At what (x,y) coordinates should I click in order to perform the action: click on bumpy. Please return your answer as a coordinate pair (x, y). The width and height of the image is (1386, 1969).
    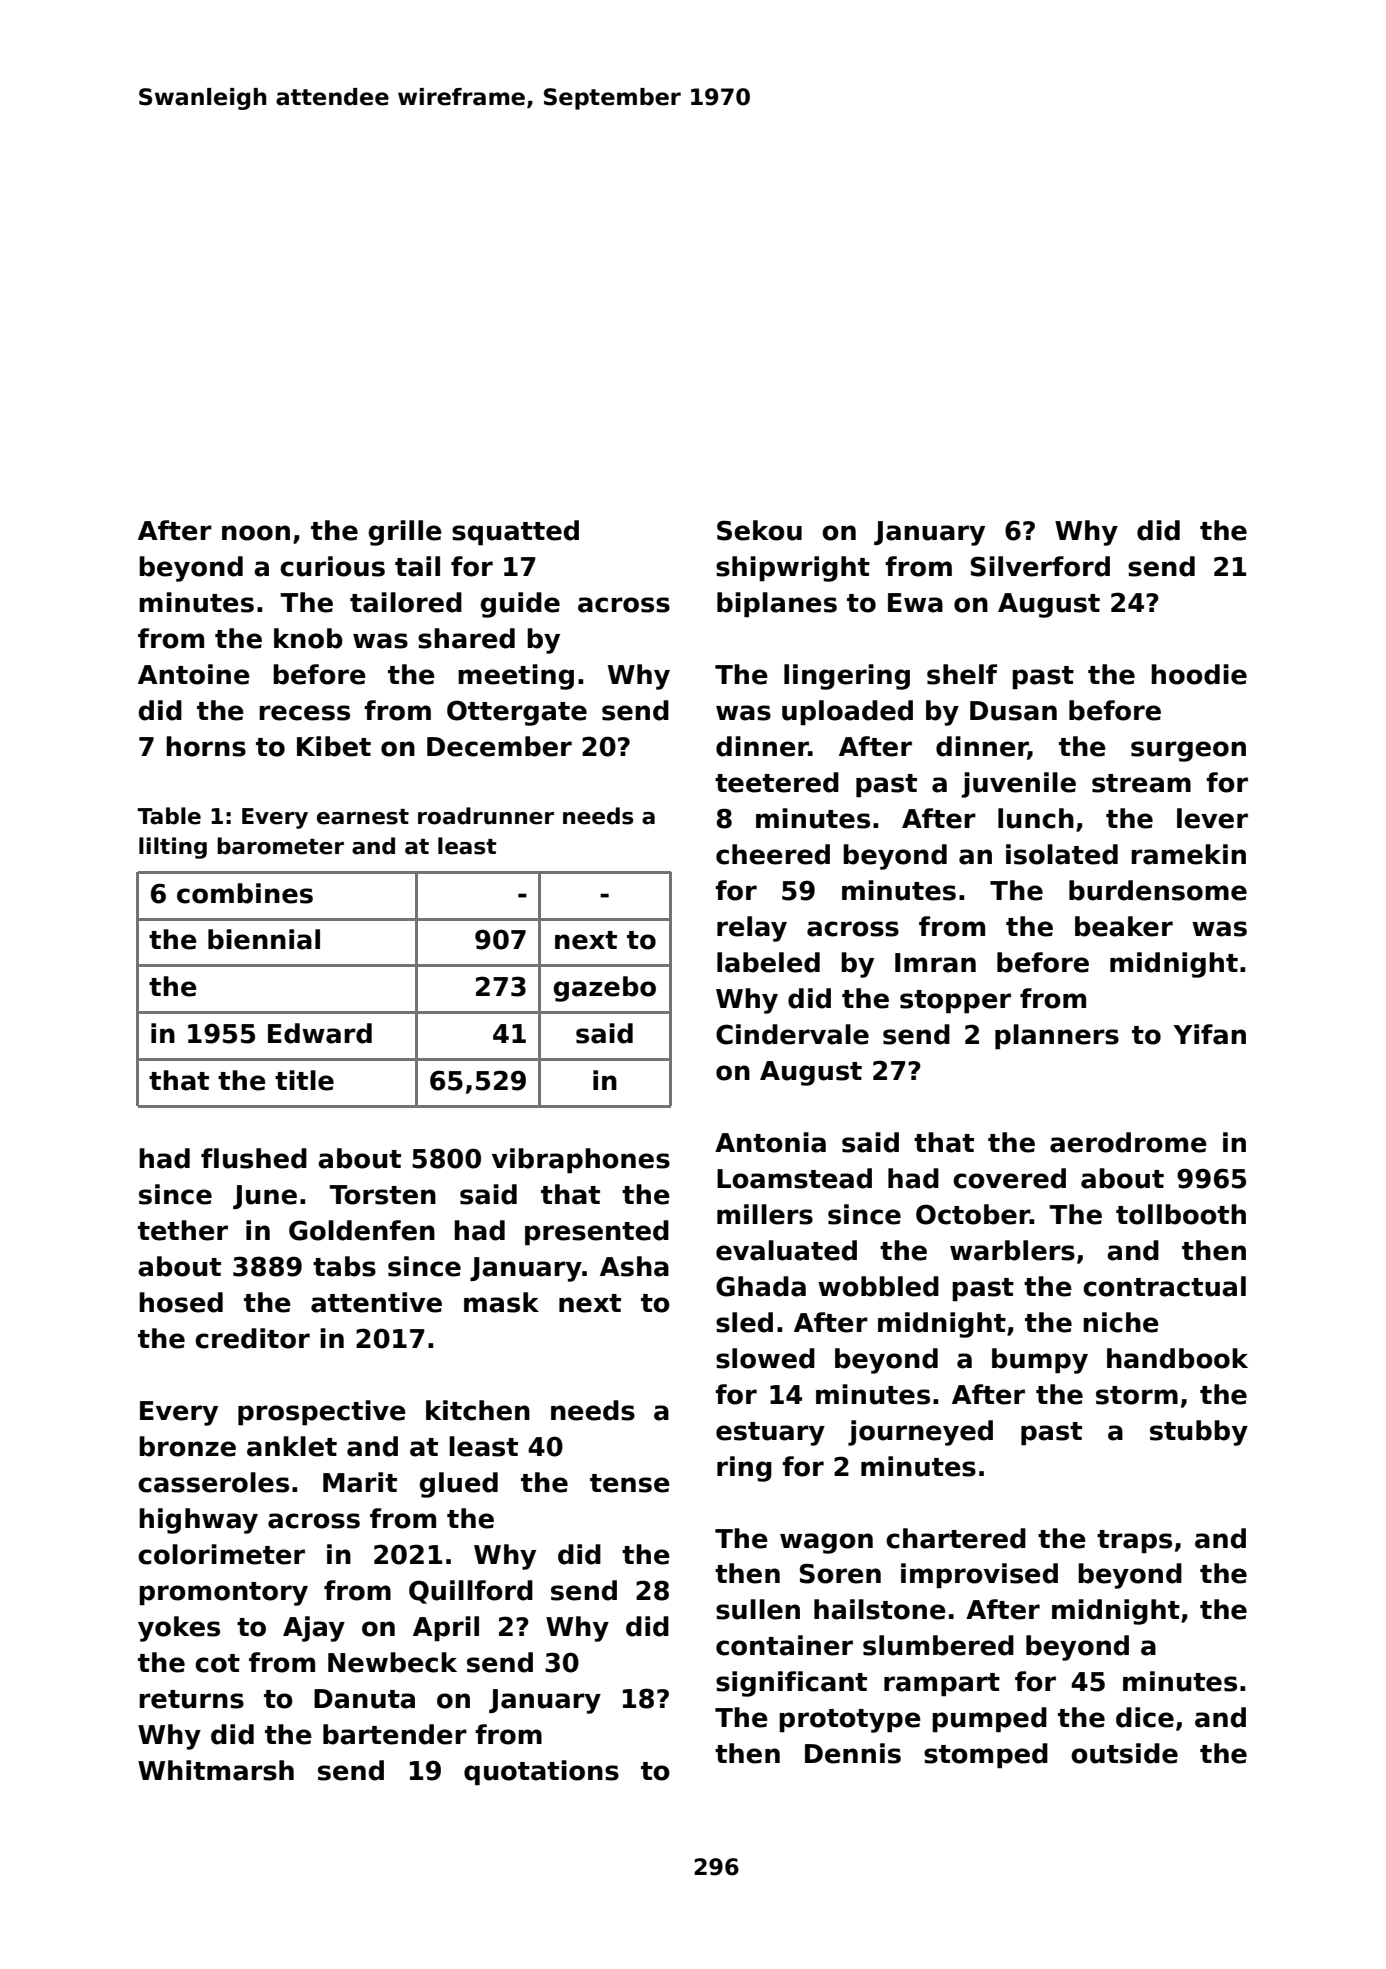
    Looking at the image, I should click on (1040, 1361).
